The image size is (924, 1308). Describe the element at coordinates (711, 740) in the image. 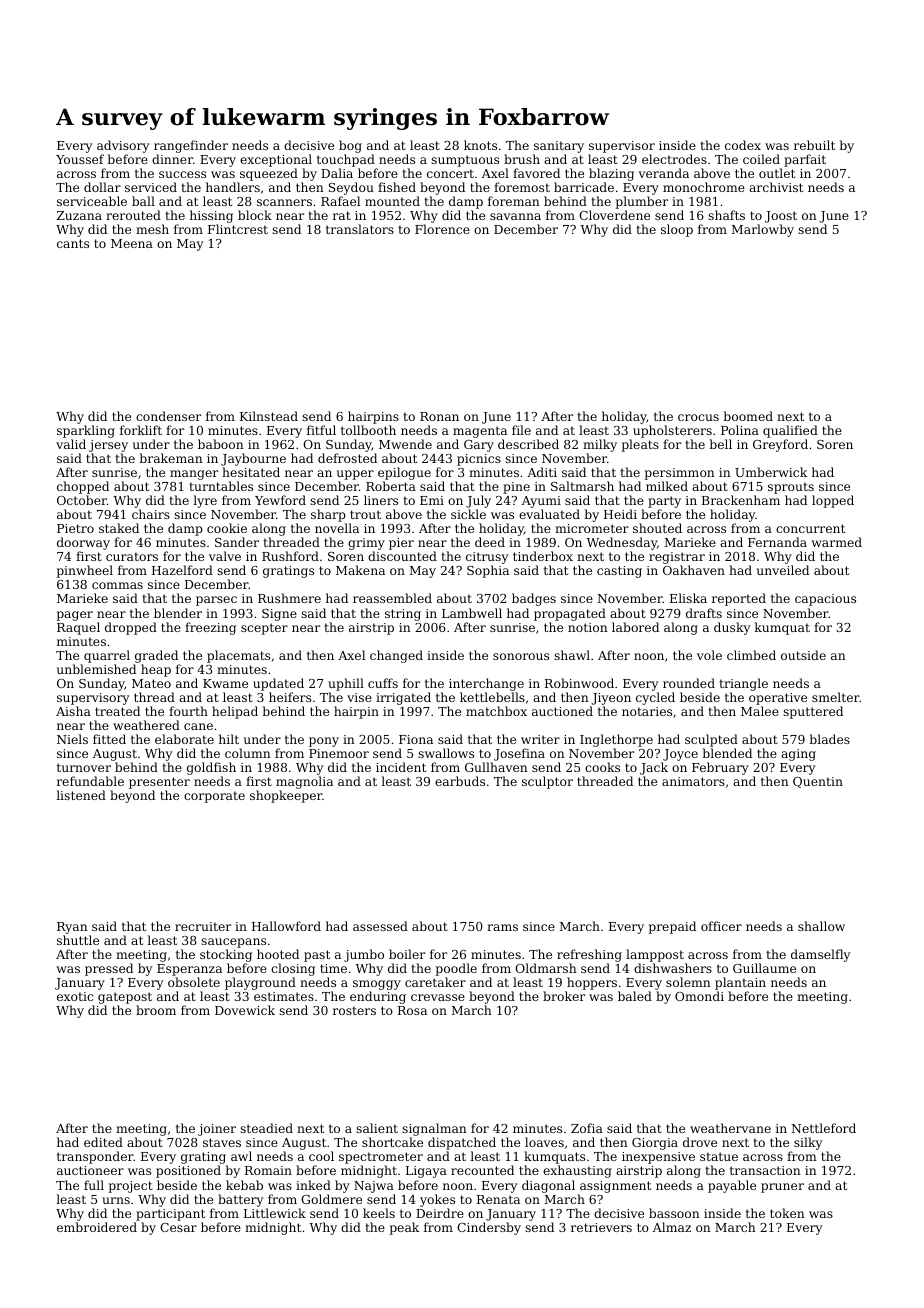

I see `sculpted` at that location.
